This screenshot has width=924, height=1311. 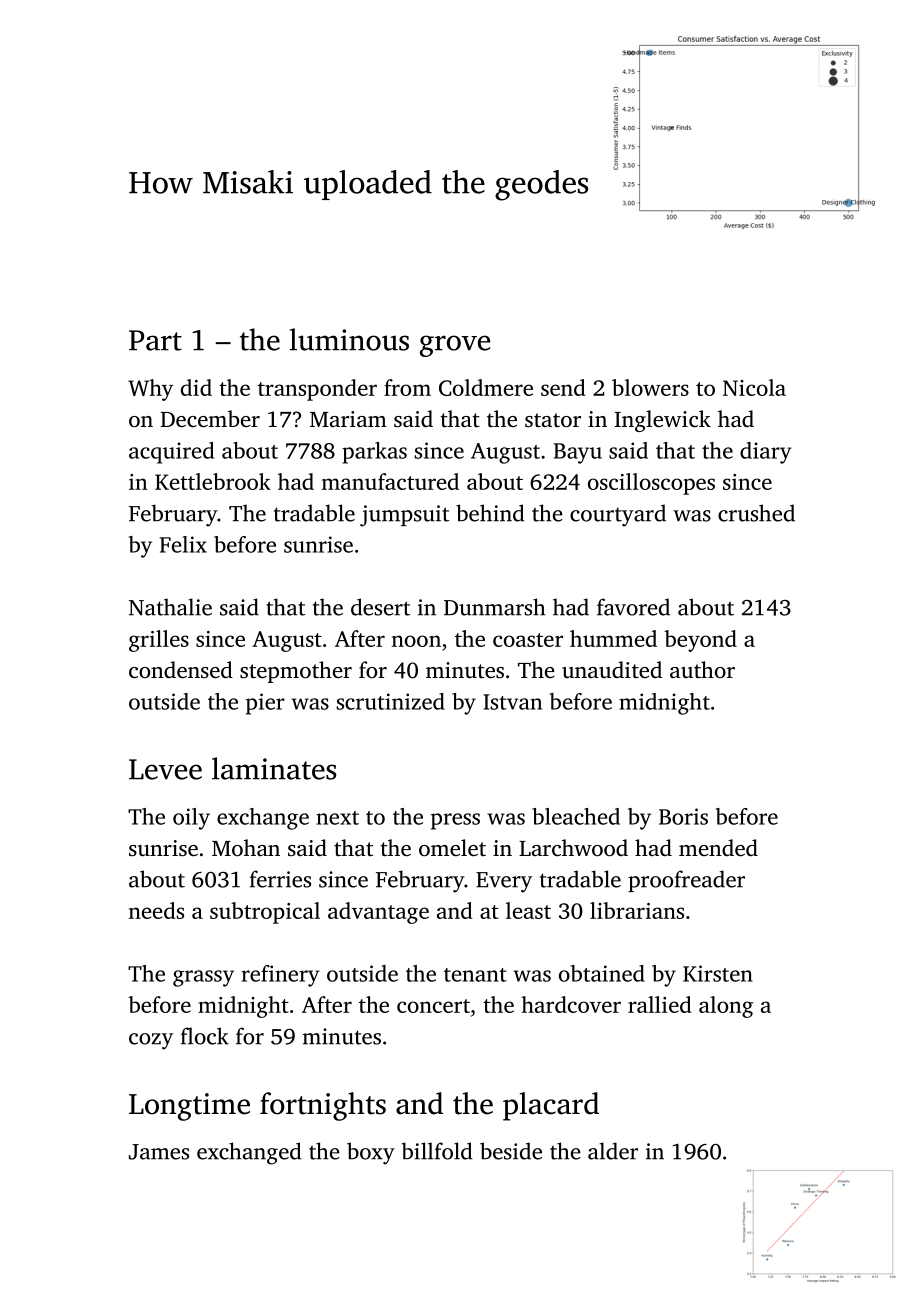 I want to click on courtyard, so click(x=618, y=515).
